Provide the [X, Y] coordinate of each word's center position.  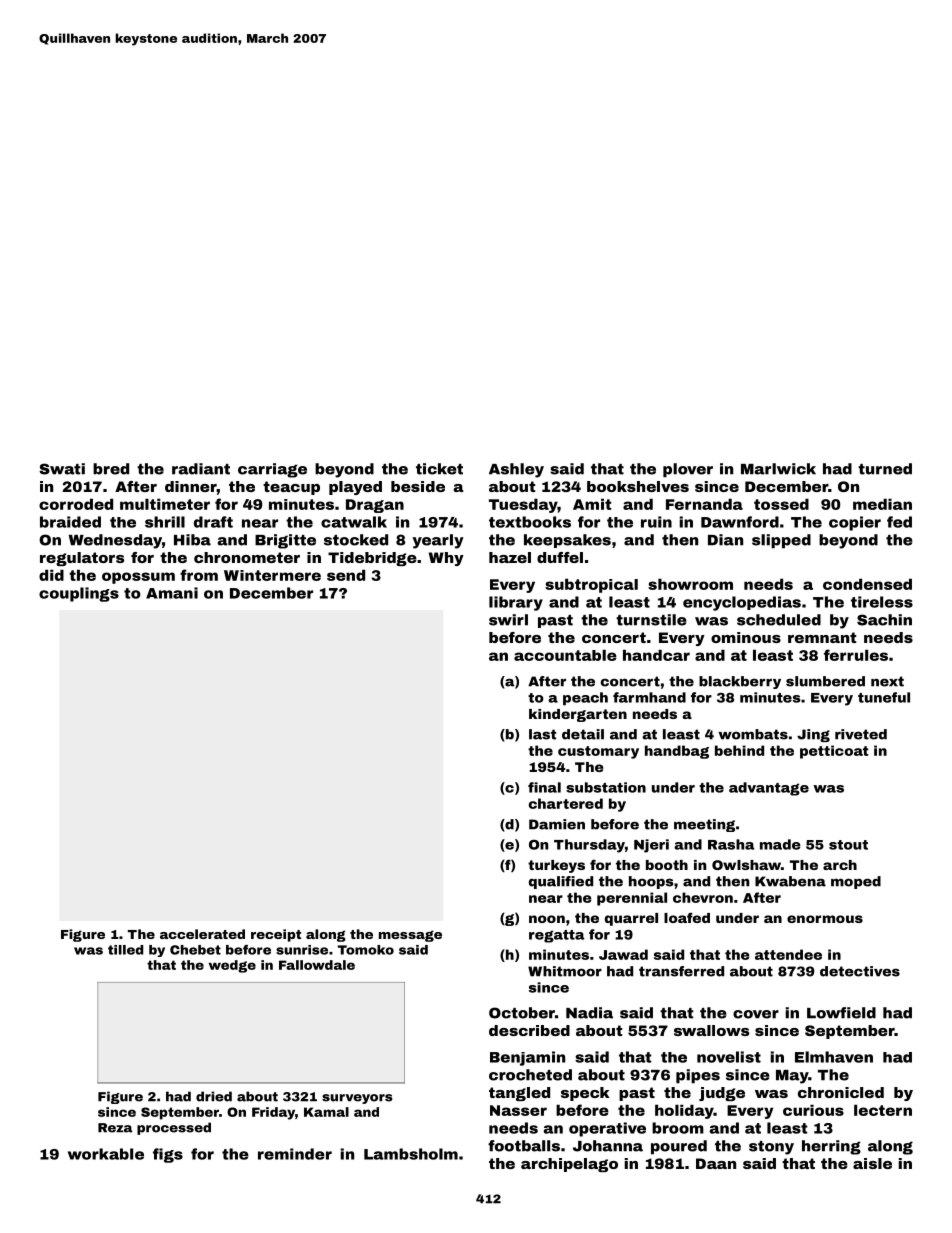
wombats [753, 734]
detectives [860, 971]
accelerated [202, 934]
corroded [76, 504]
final [544, 787]
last [543, 734]
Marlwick [778, 469]
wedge [232, 966]
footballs [524, 1146]
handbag [677, 752]
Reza [115, 1128]
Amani [172, 593]
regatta [556, 936]
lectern [883, 1110]
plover [688, 470]
